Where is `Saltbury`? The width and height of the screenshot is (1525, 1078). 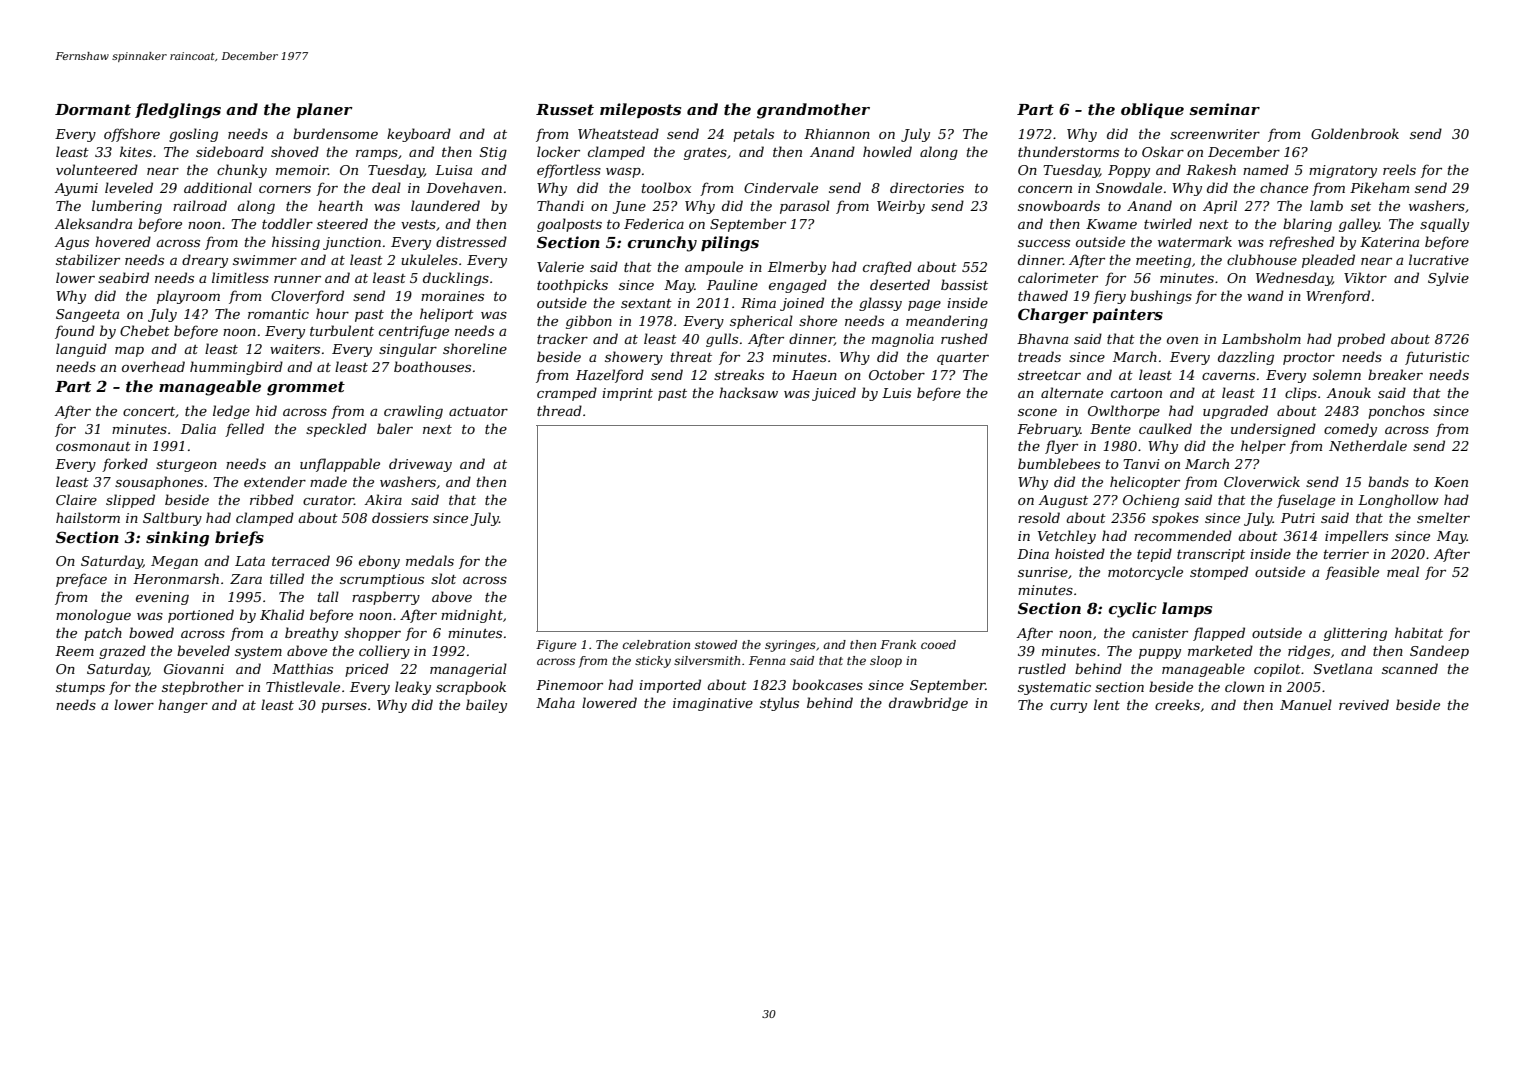 Saltbury is located at coordinates (172, 519).
